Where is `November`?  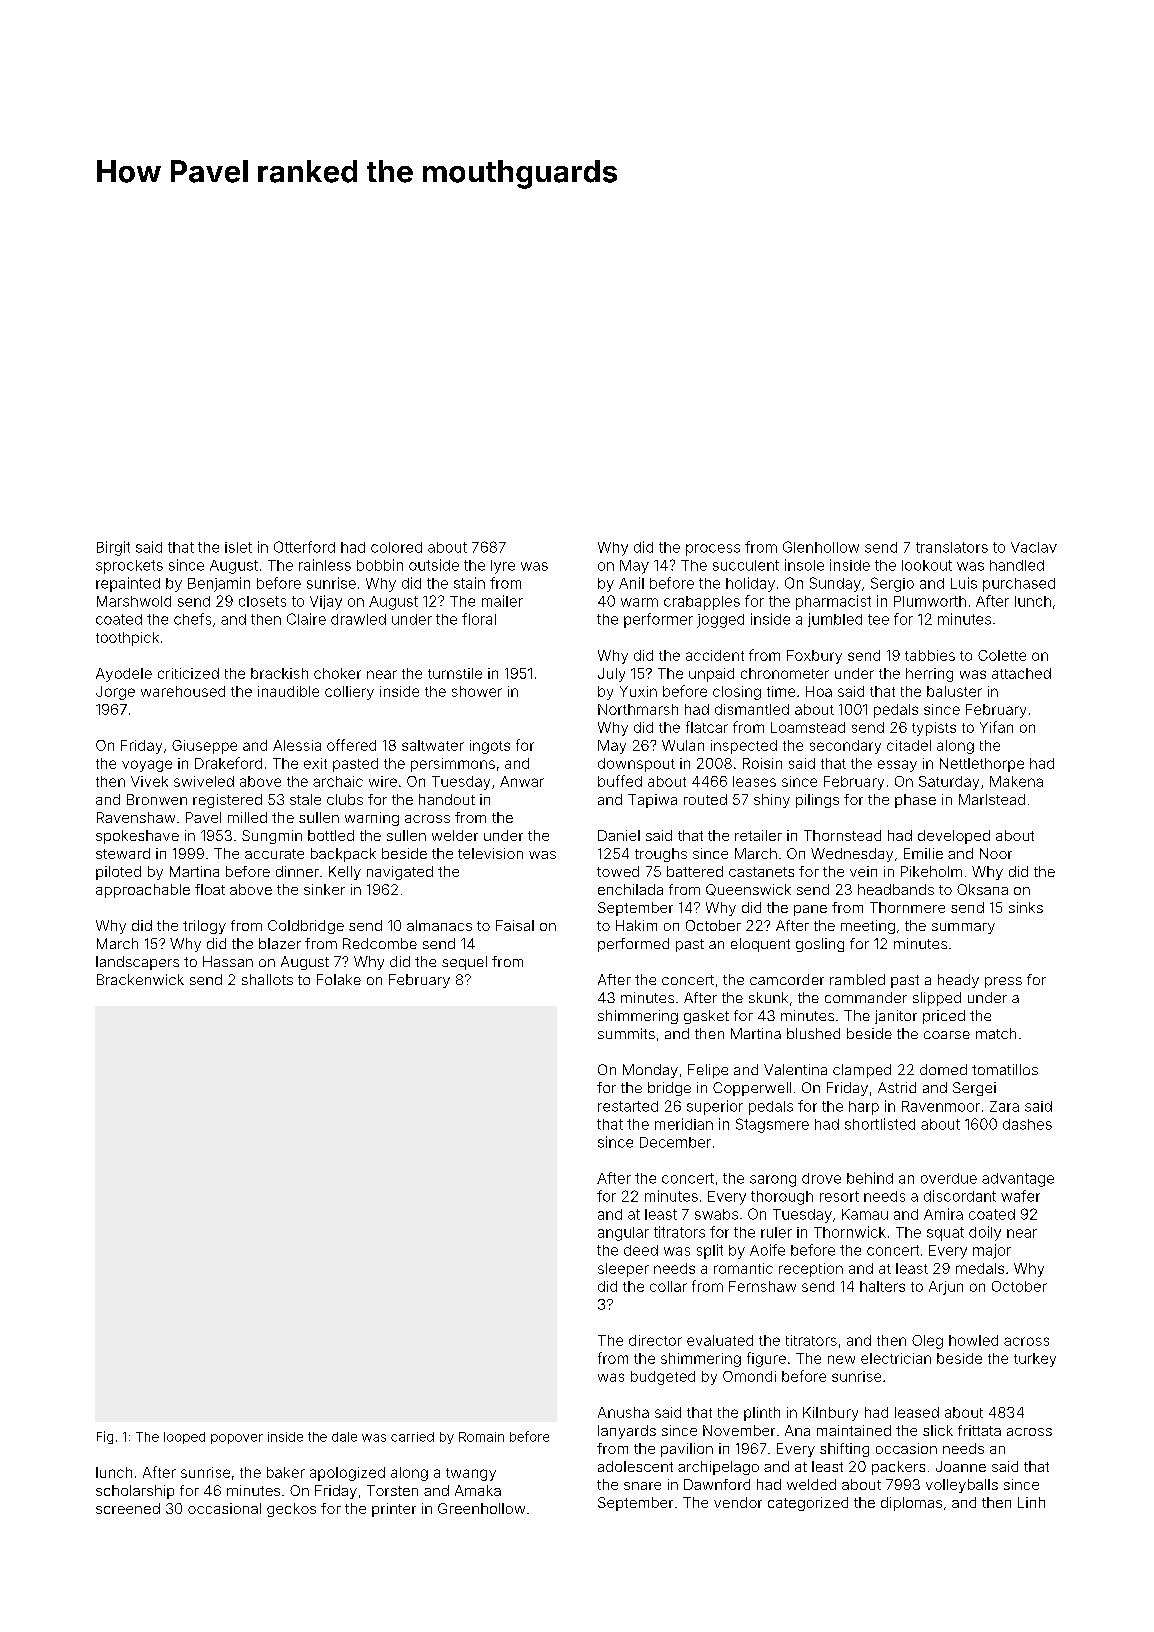 November is located at coordinates (739, 1430).
